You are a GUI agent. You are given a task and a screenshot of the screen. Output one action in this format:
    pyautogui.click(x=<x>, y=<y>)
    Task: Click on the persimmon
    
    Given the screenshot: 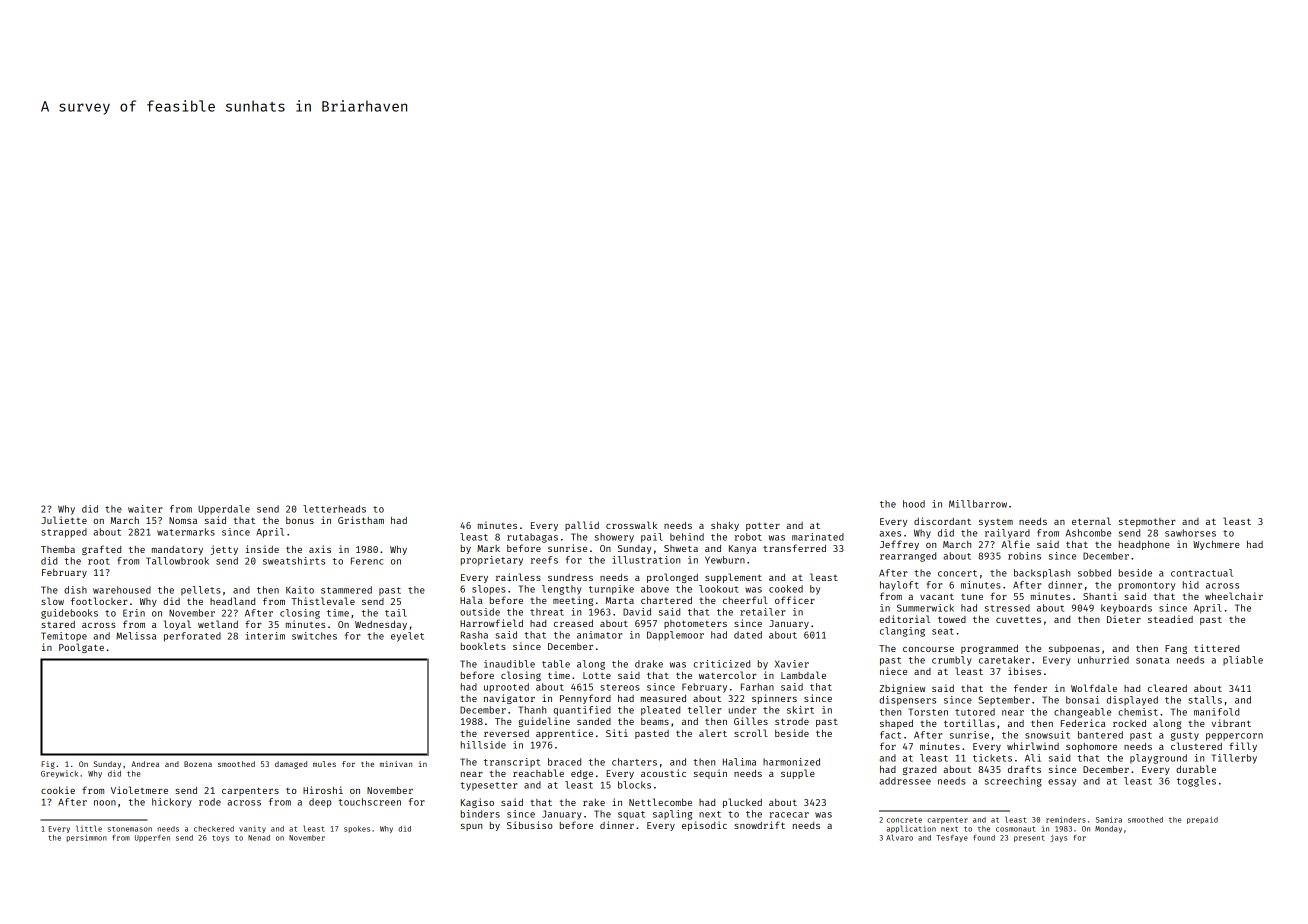 What is the action you would take?
    pyautogui.click(x=86, y=838)
